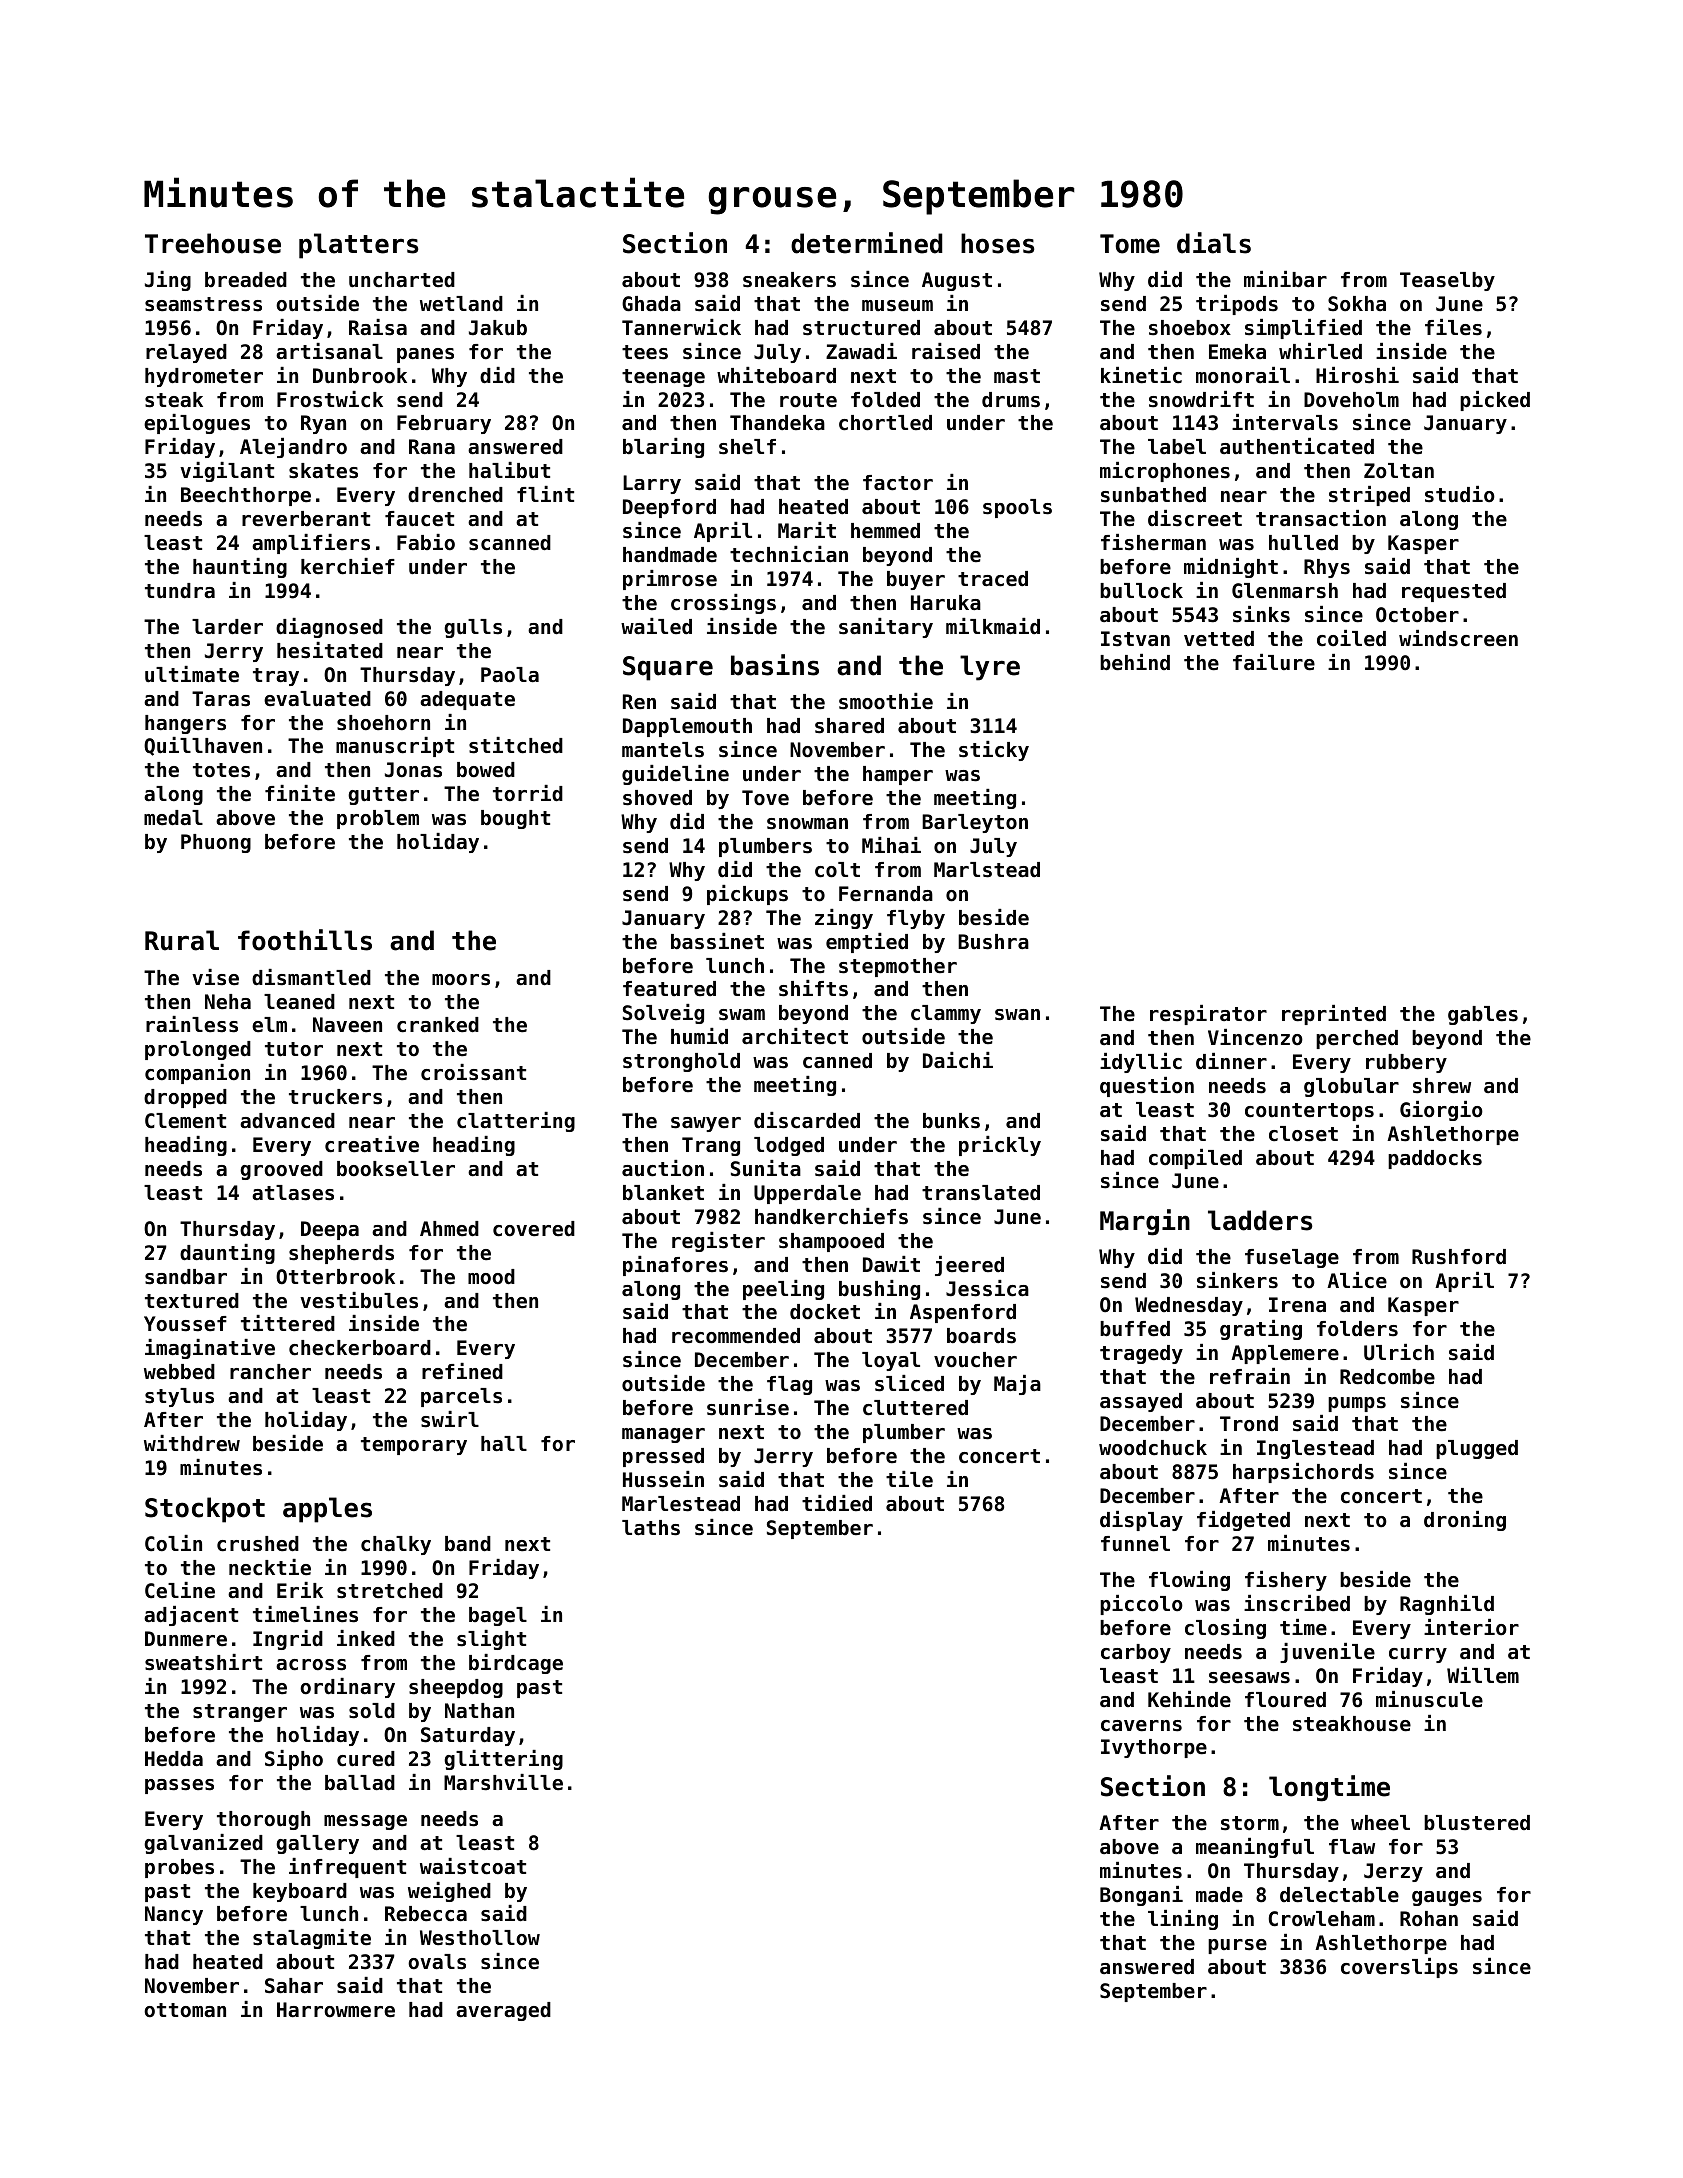 The width and height of the page is (1683, 2178). Describe the element at coordinates (185, 2010) in the page. I see `ottoman` at that location.
